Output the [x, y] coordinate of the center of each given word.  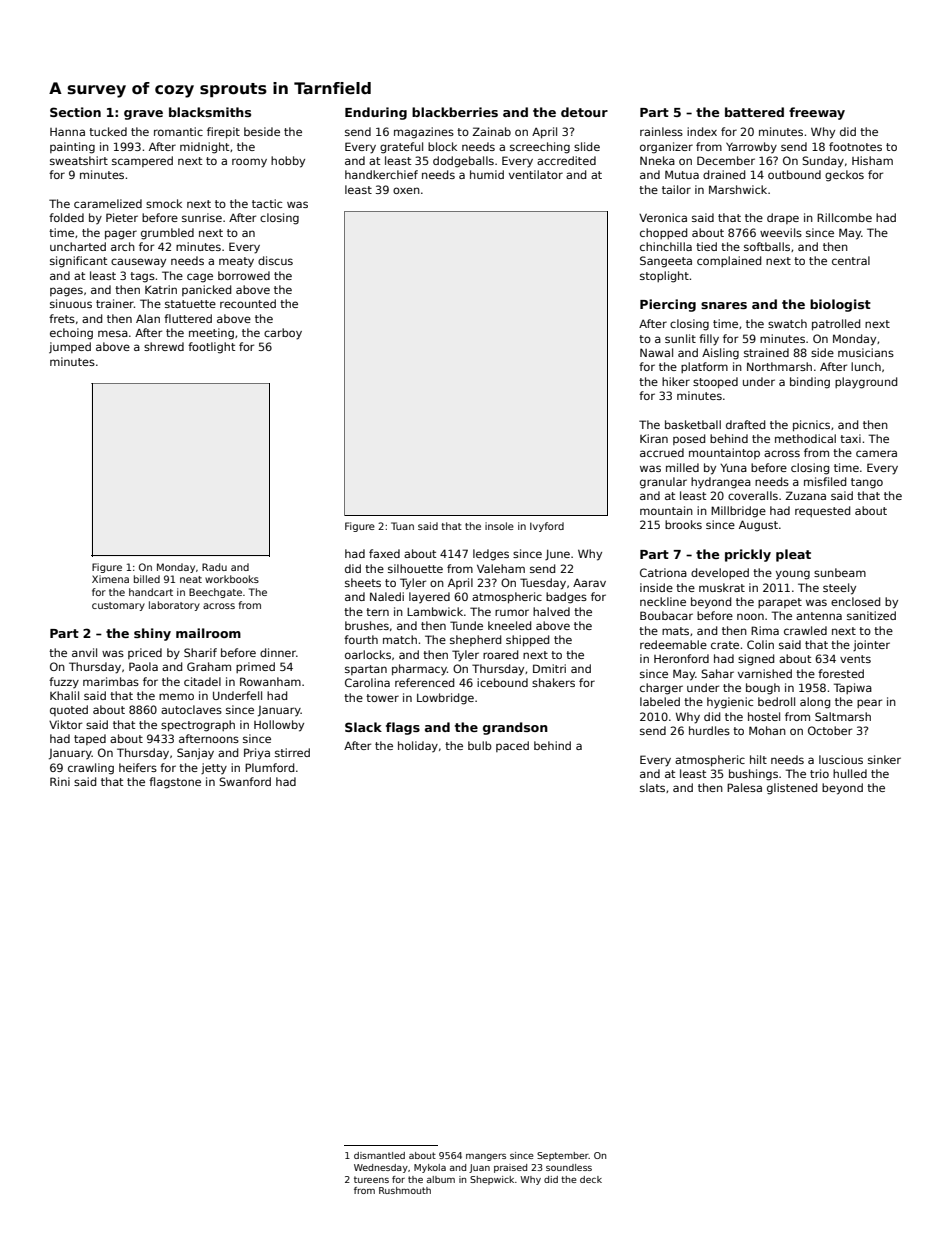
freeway [817, 113]
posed [689, 439]
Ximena [110, 579]
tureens [371, 1179]
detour [584, 112]
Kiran [654, 438]
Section [75, 112]
